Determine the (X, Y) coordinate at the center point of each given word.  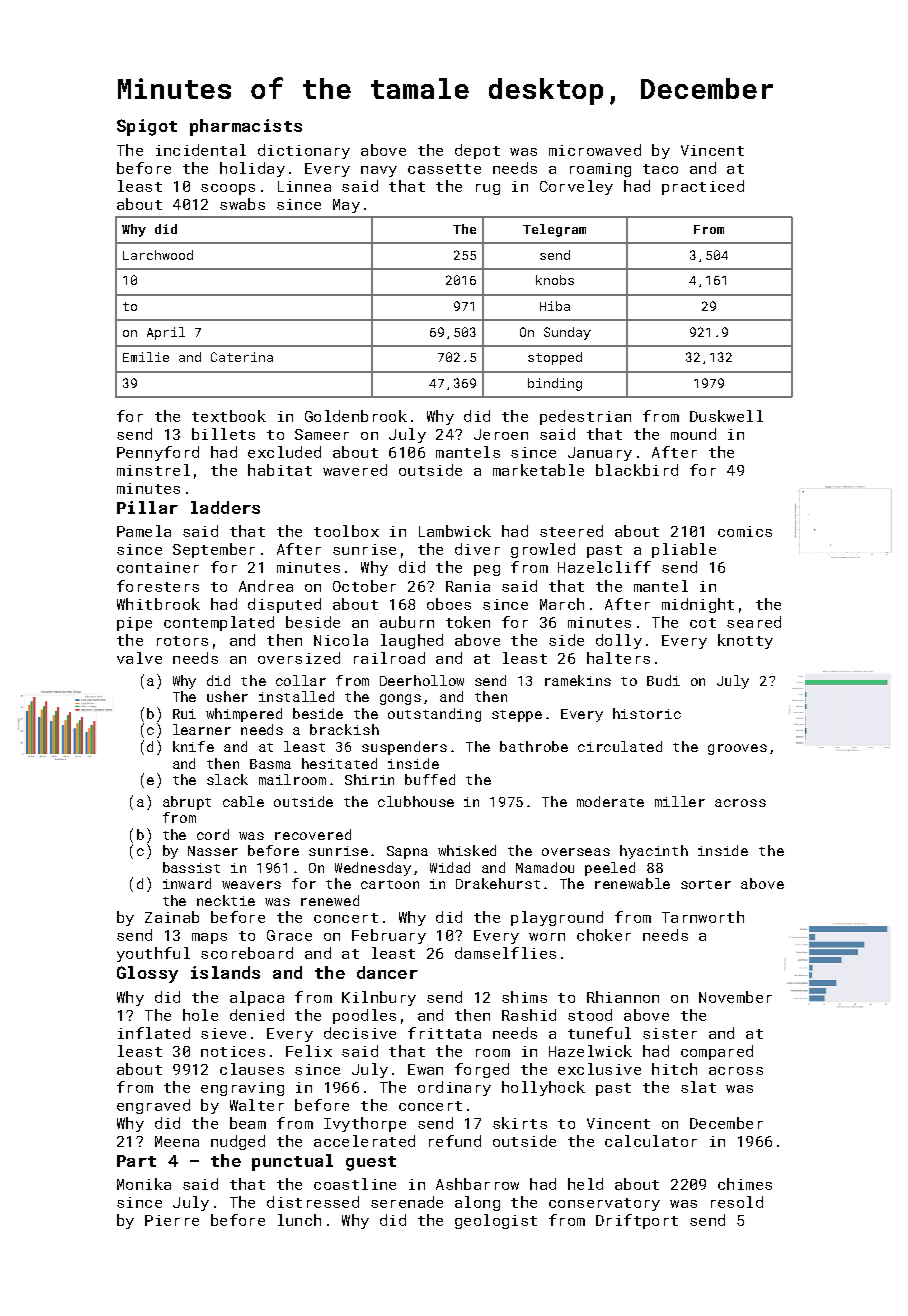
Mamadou (545, 867)
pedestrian (585, 417)
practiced (703, 187)
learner (202, 729)
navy (379, 171)
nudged (238, 1142)
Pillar (147, 507)
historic (647, 713)
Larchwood (158, 255)
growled (543, 550)
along (477, 1203)
